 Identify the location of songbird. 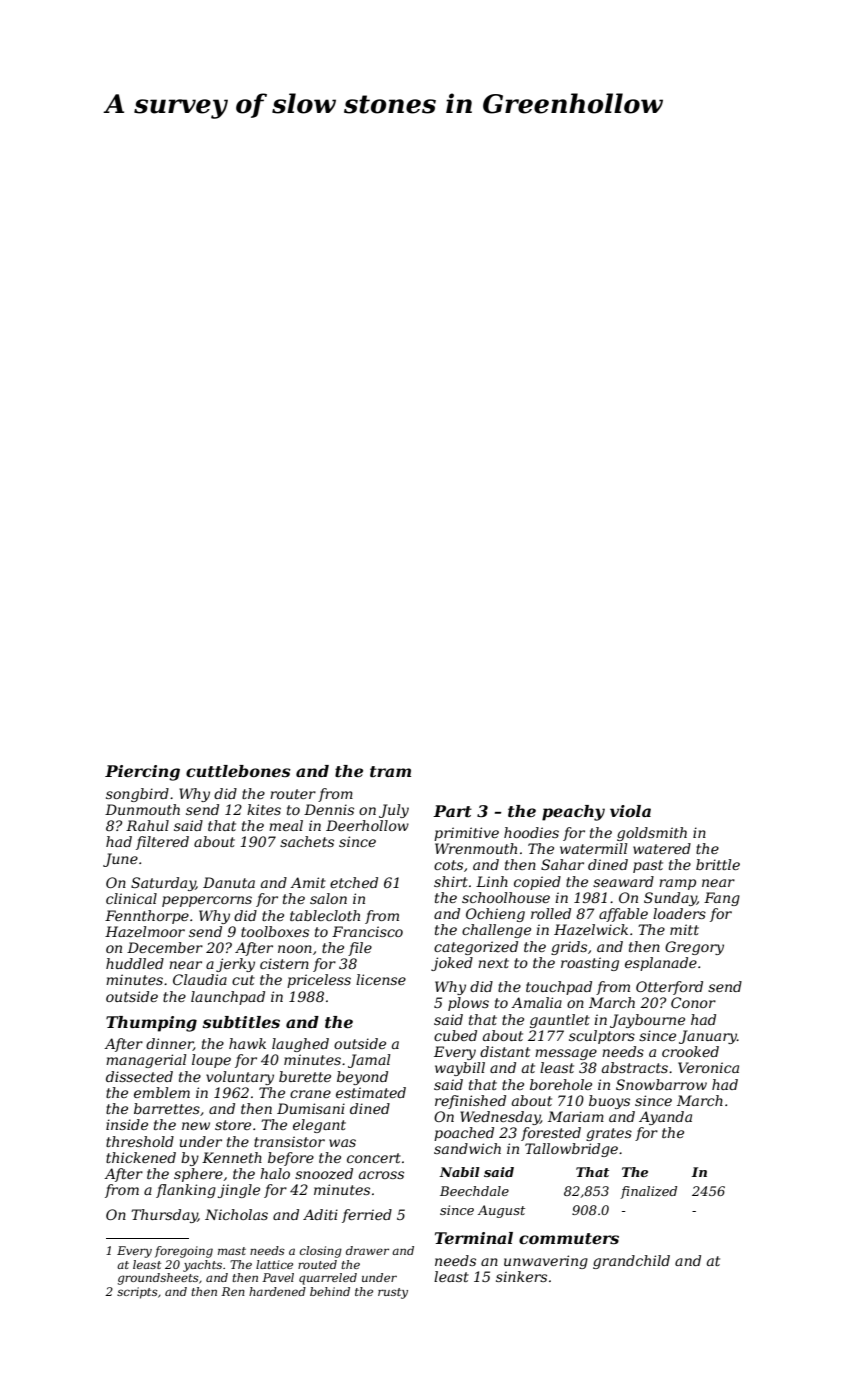
(137, 795).
